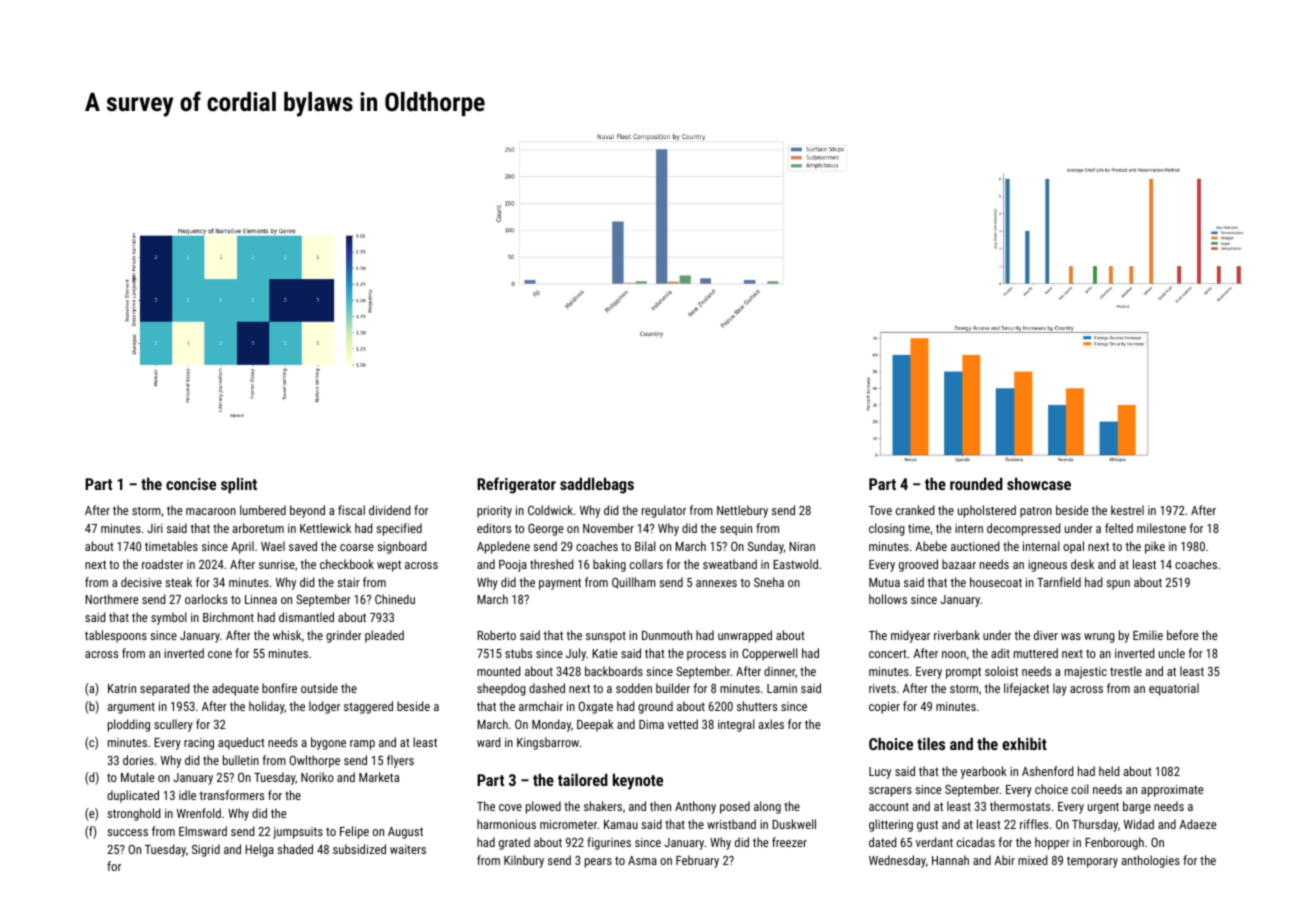  What do you see at coordinates (259, 850) in the image?
I see `Helga` at bounding box center [259, 850].
